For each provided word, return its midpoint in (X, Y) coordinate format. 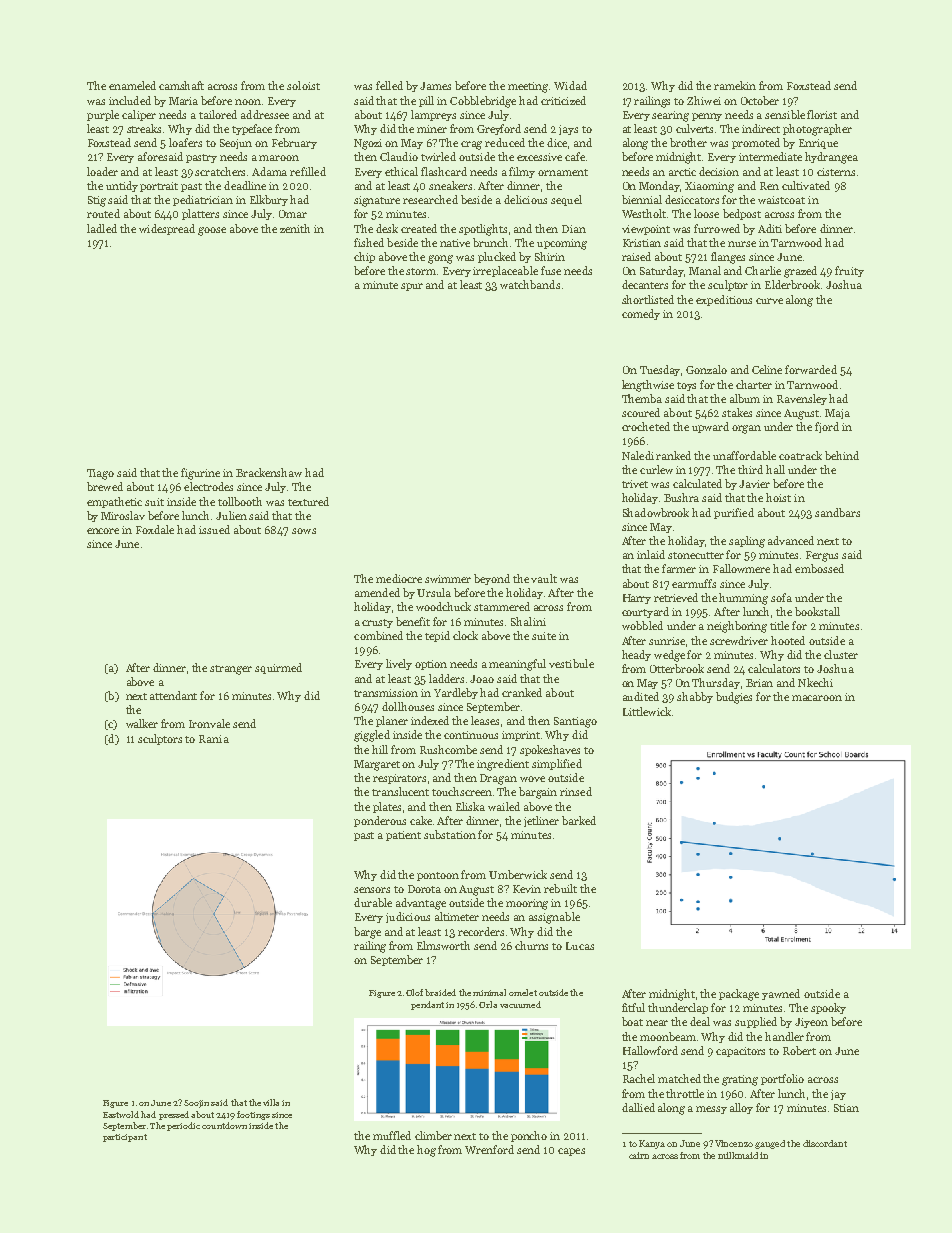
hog (426, 1151)
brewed (105, 486)
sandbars (837, 512)
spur (412, 287)
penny (707, 117)
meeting (528, 87)
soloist (303, 85)
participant (125, 1138)
